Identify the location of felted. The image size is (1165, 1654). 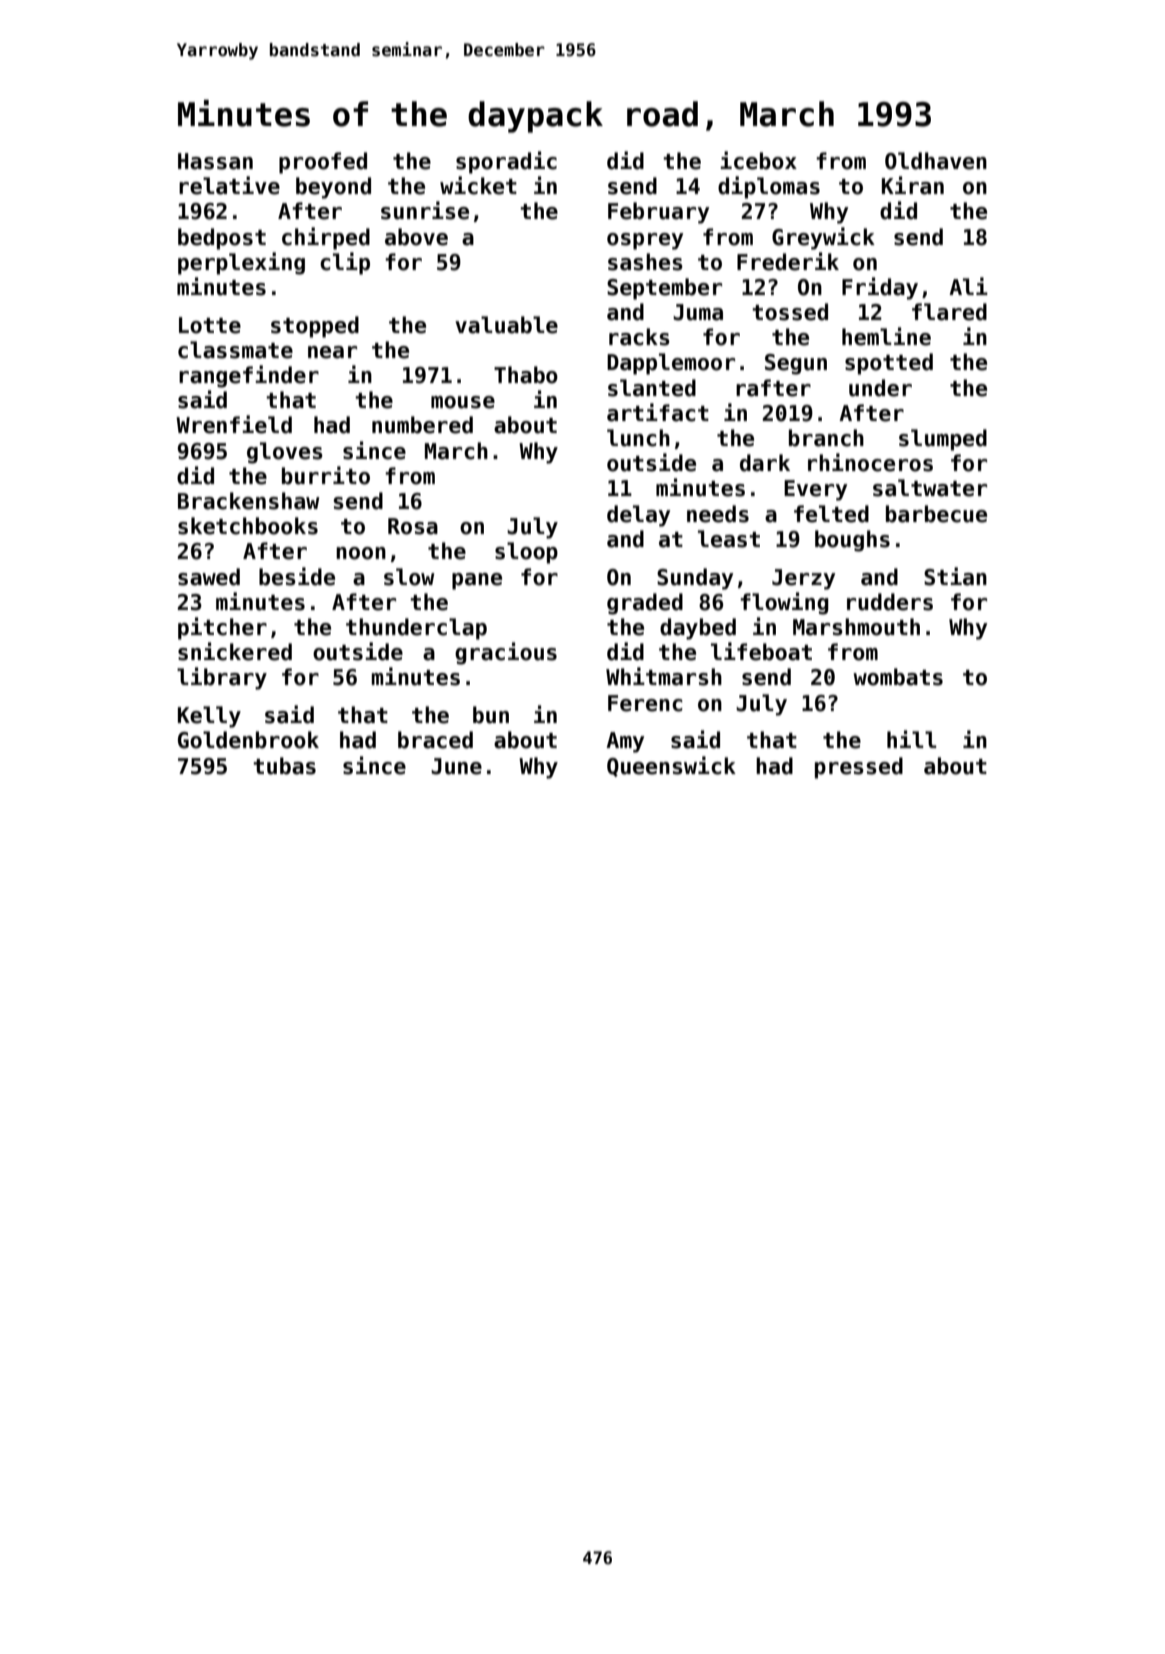
(831, 514).
